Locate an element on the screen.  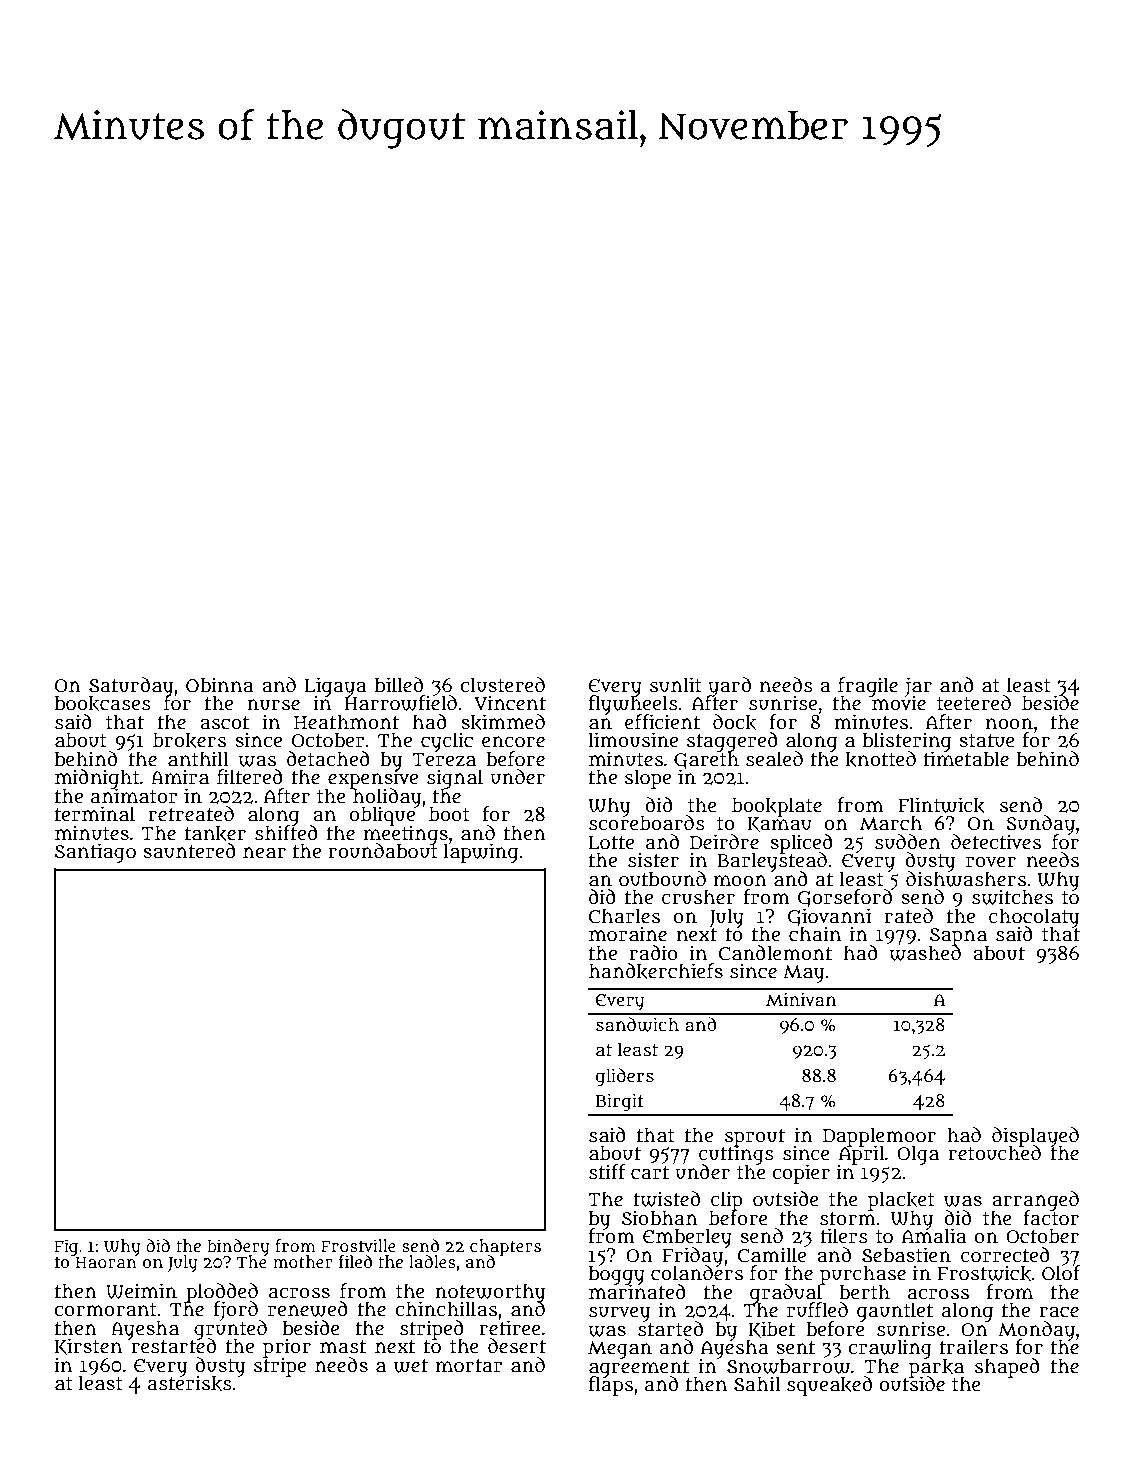
shaped is located at coordinates (1007, 1368).
